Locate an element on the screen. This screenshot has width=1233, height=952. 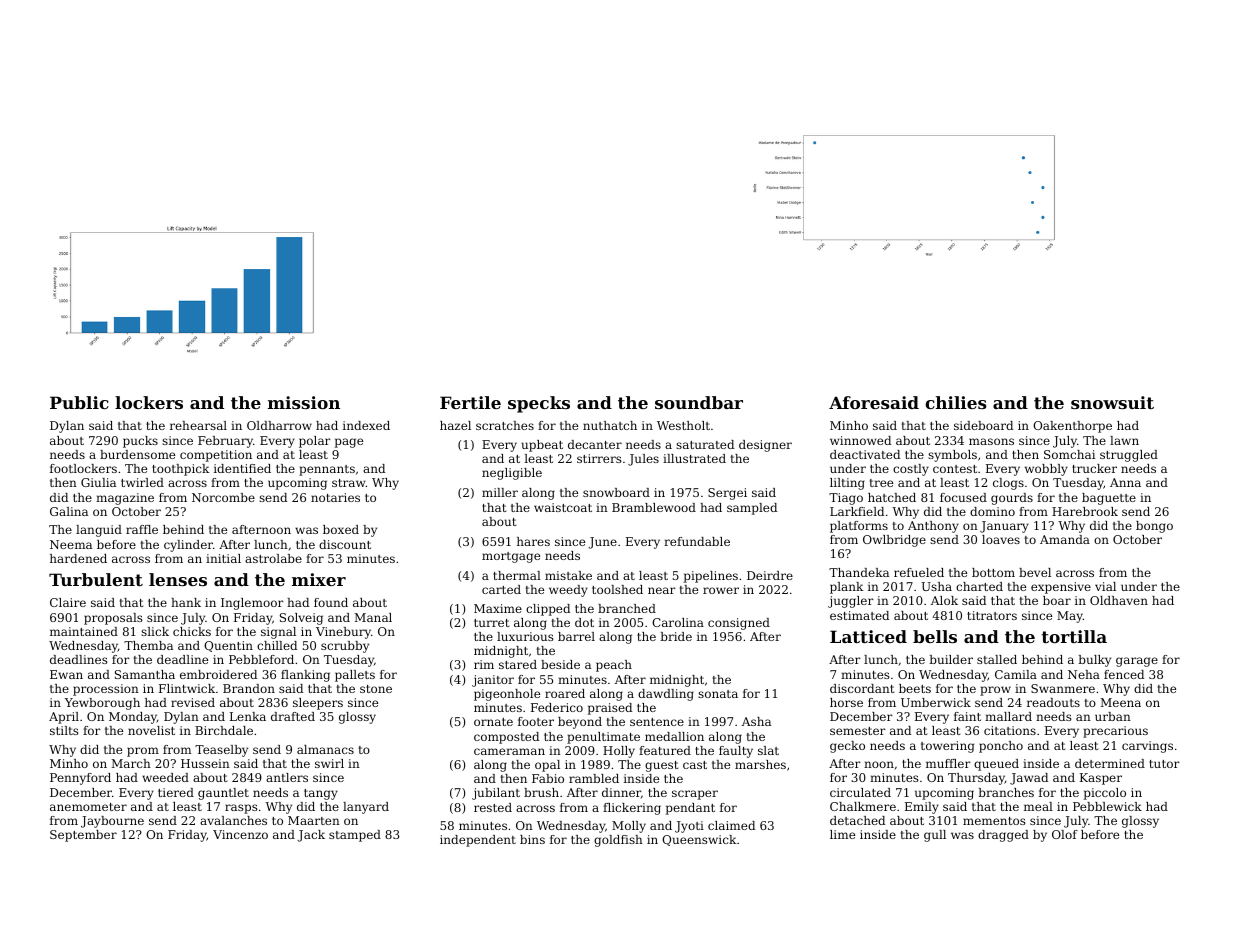
Claire is located at coordinates (68, 602).
